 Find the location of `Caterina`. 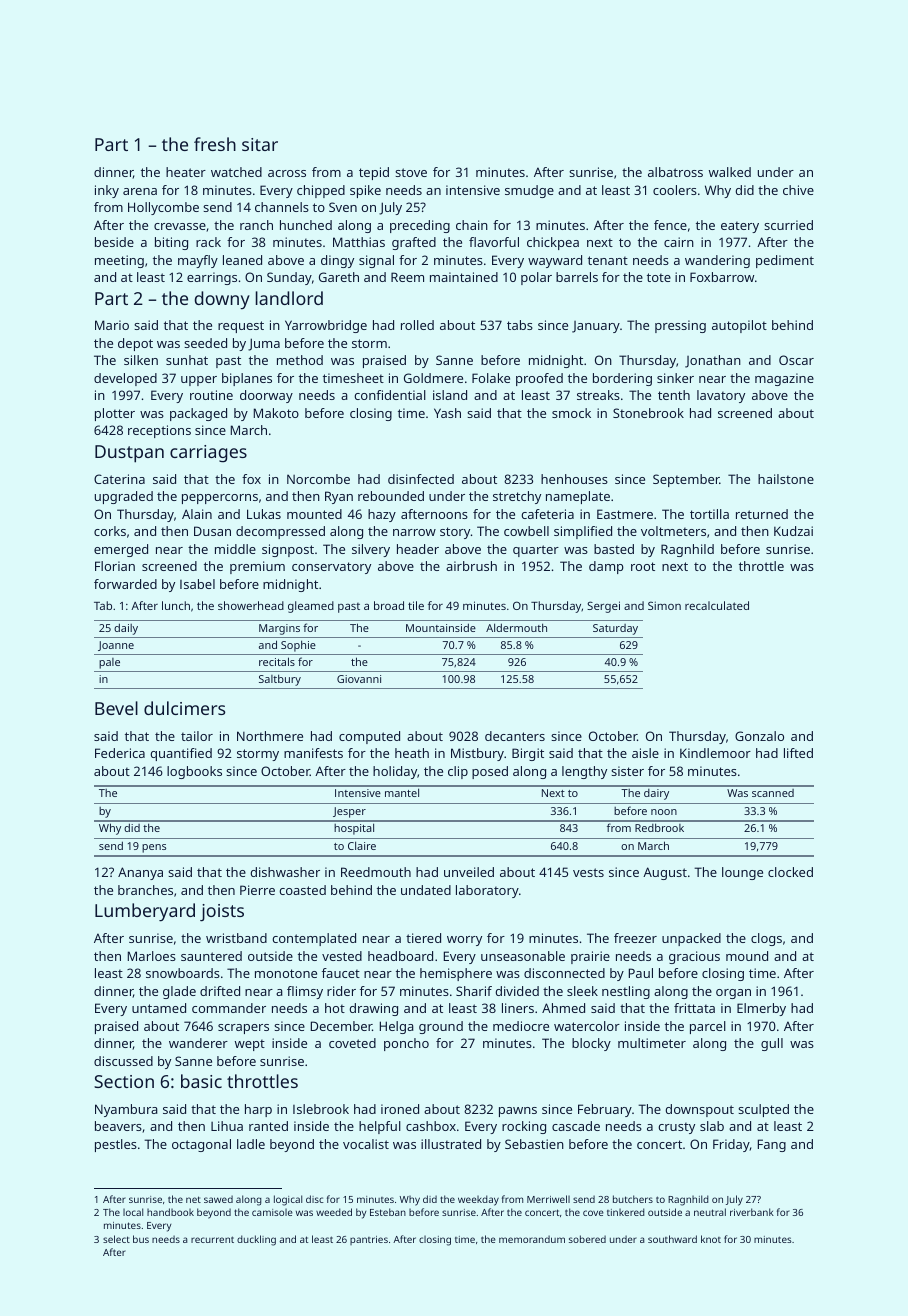

Caterina is located at coordinates (119, 479).
